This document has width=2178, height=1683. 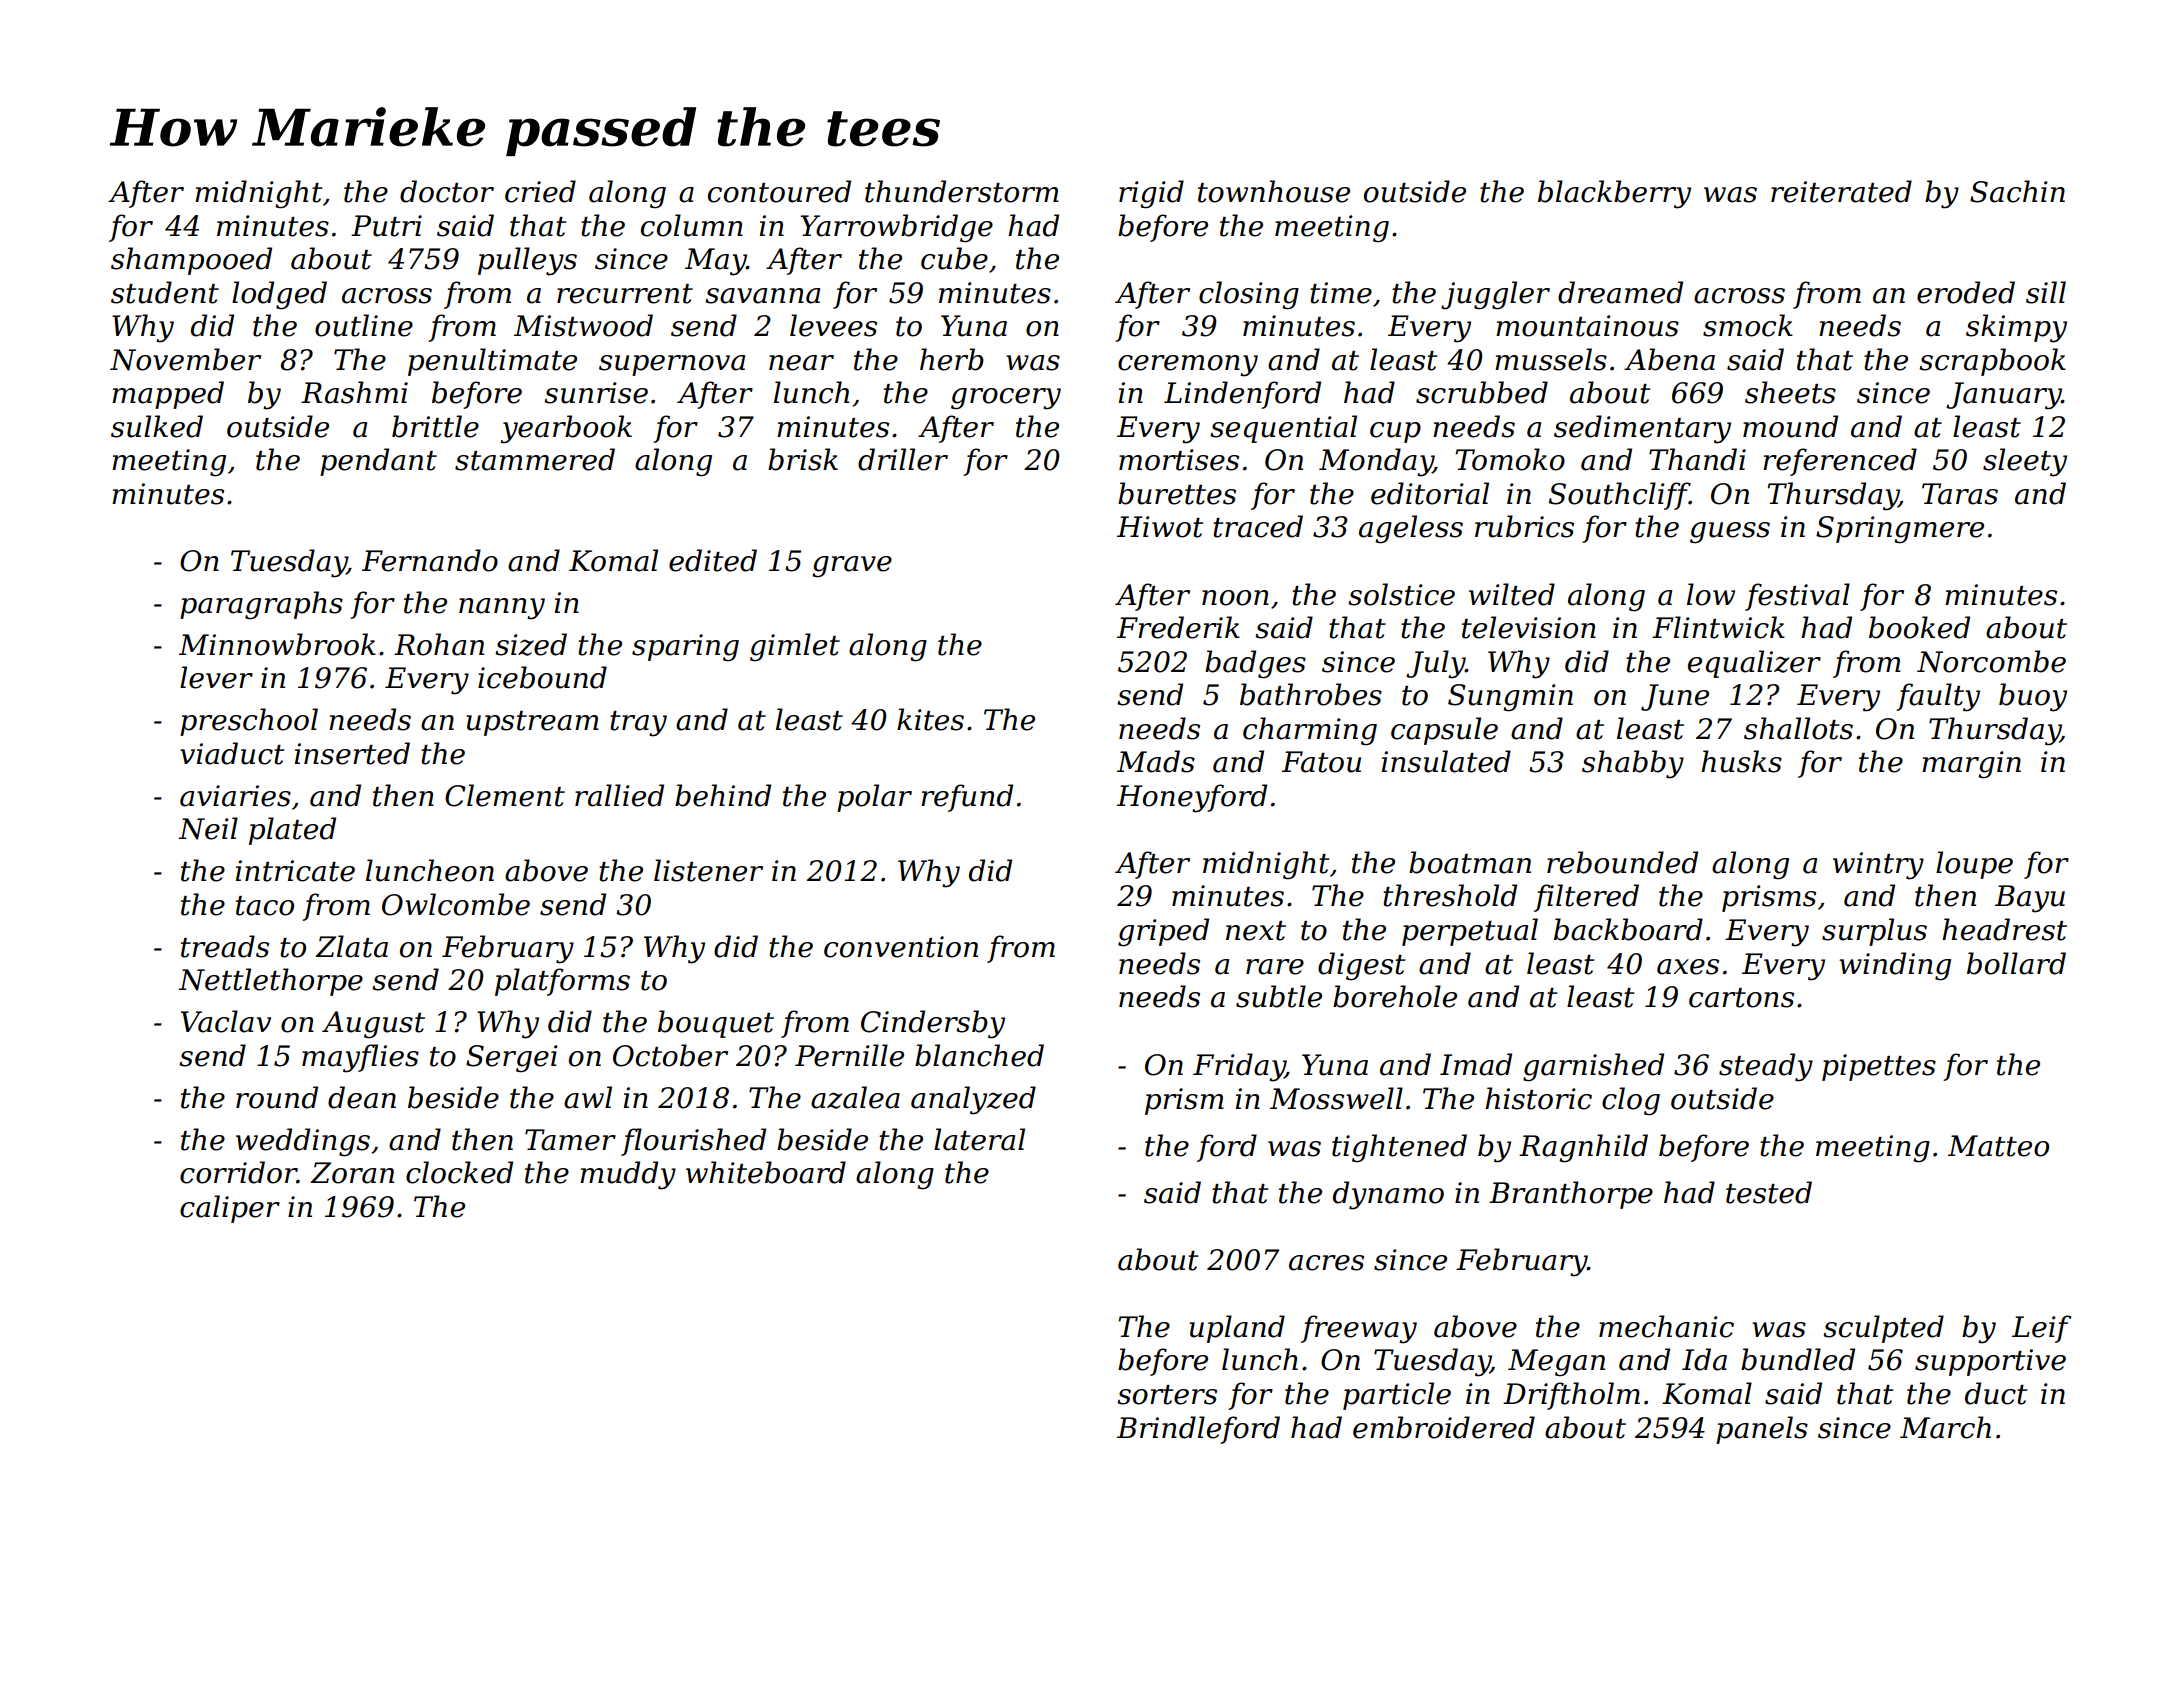 What do you see at coordinates (540, 191) in the document?
I see `cried` at bounding box center [540, 191].
